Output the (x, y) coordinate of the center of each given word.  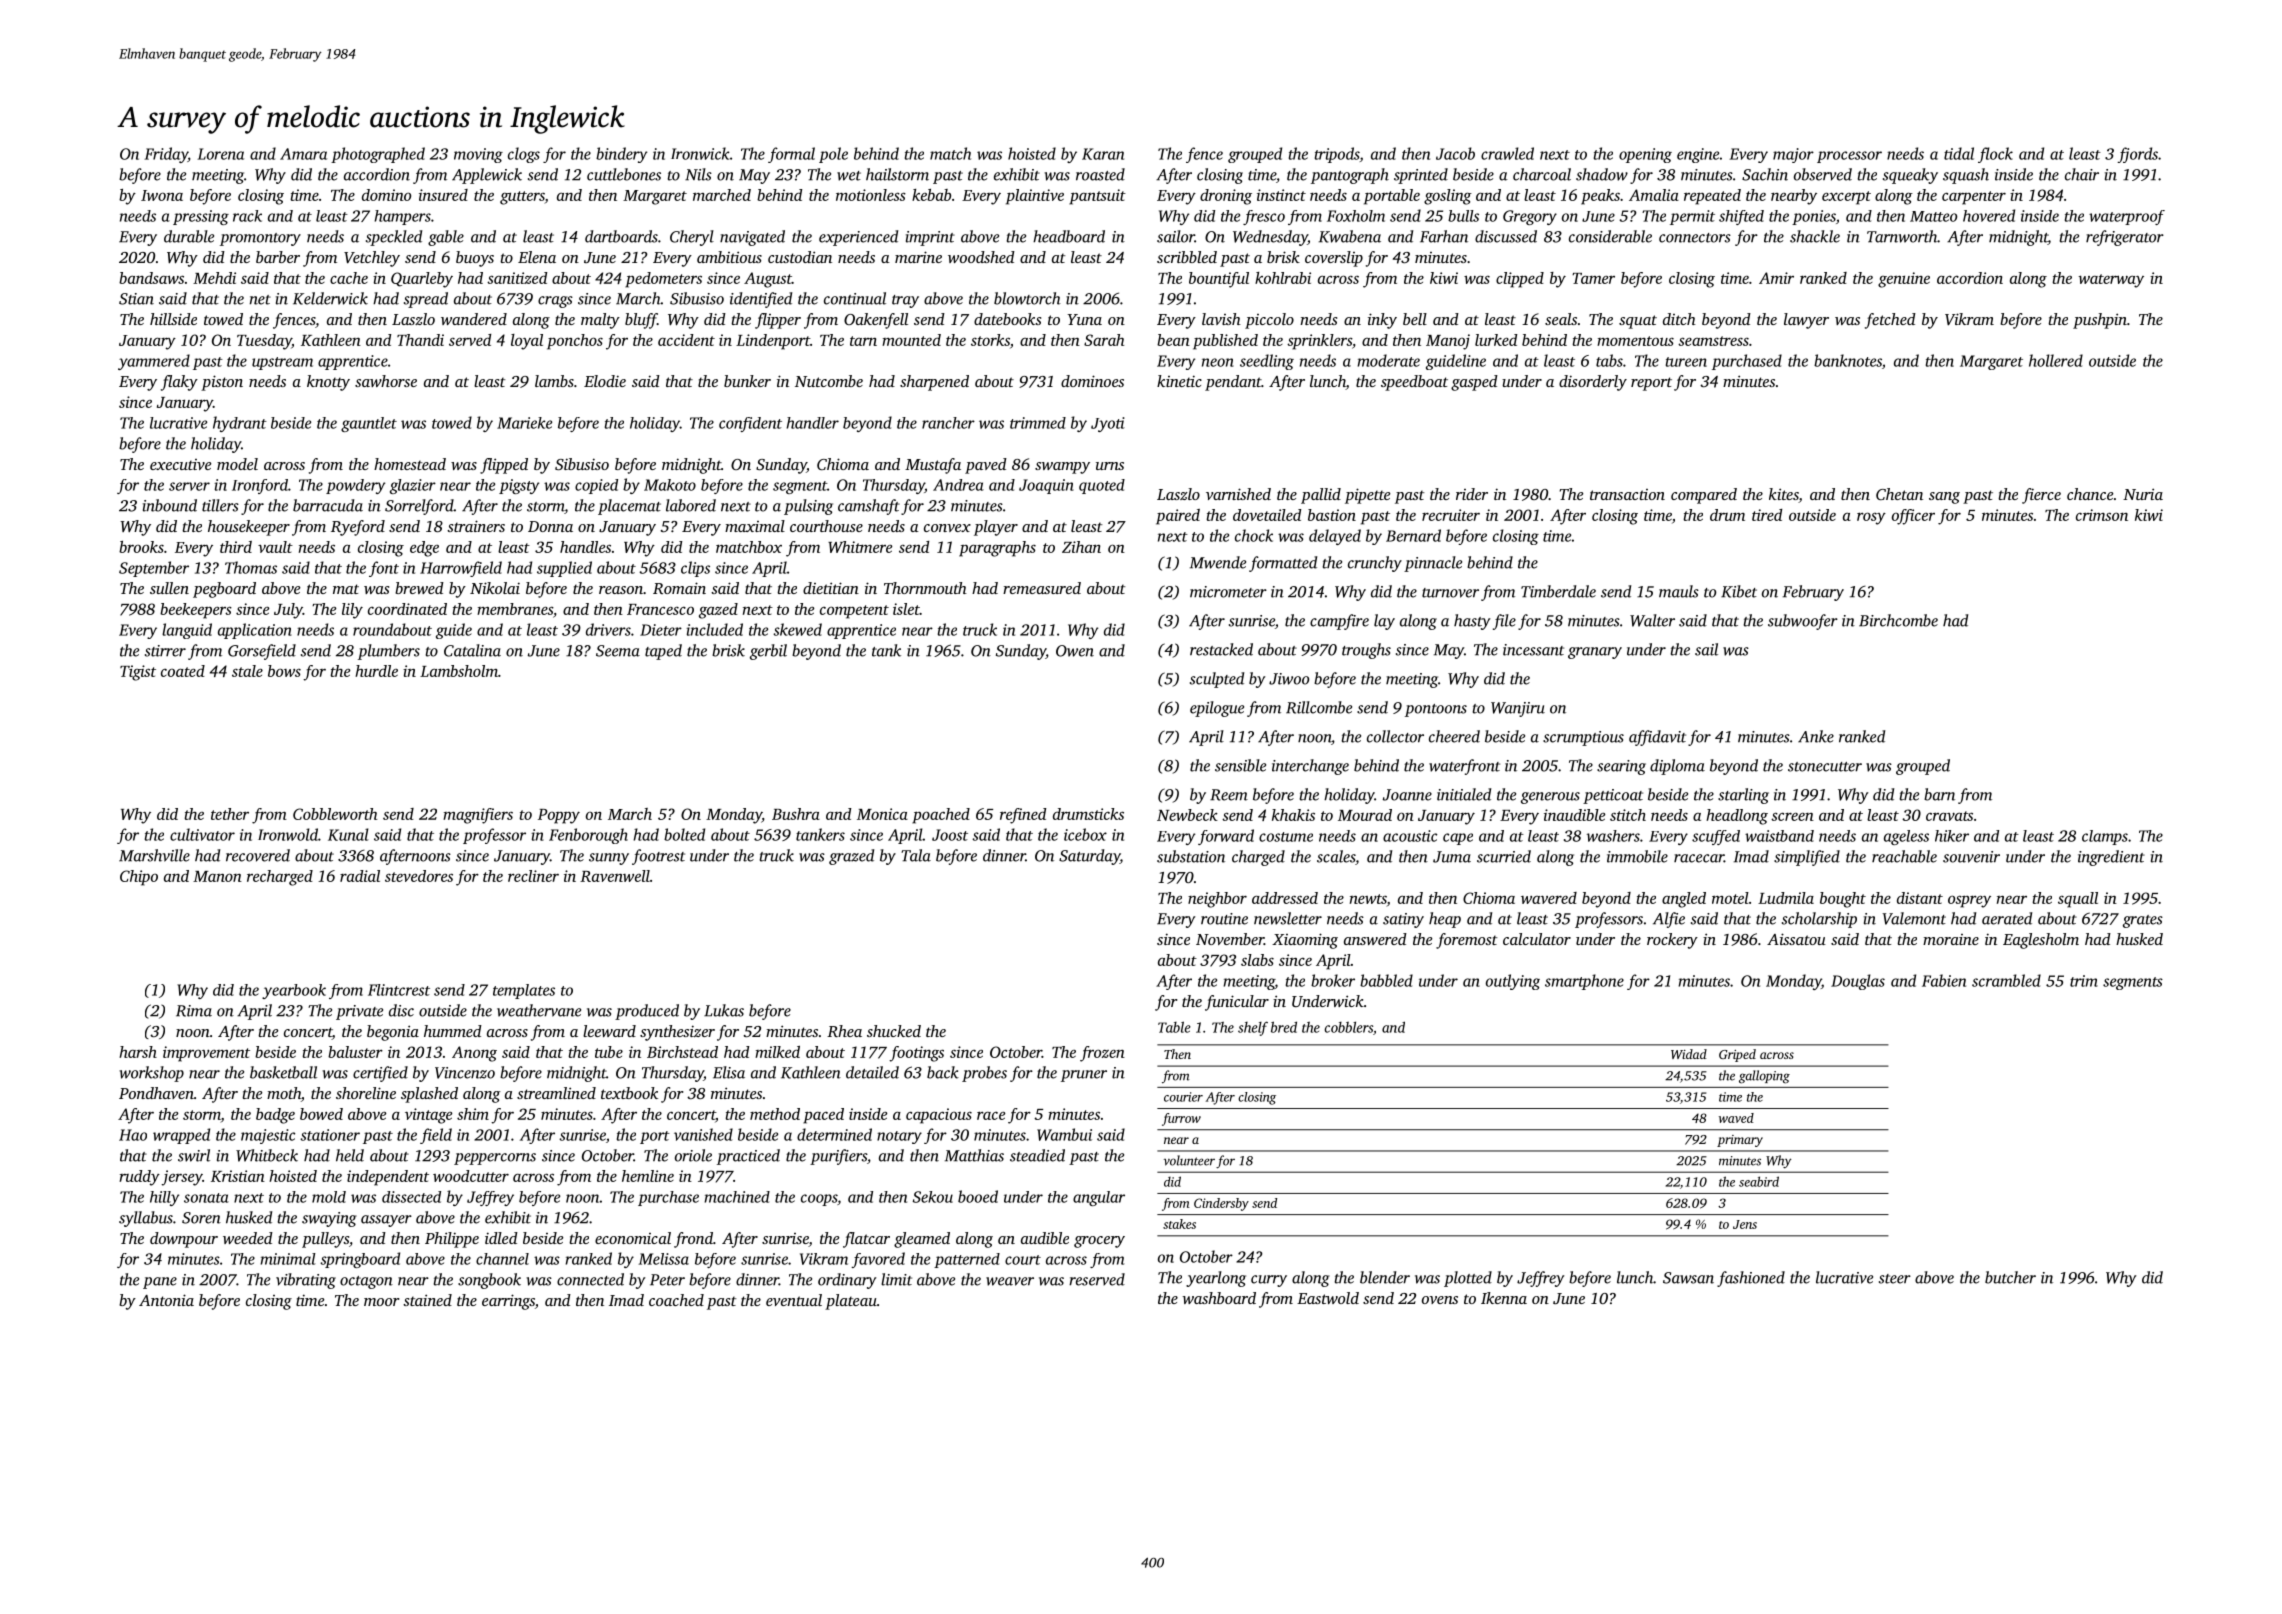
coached (676, 1300)
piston (222, 383)
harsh (138, 1052)
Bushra (796, 814)
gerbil (768, 652)
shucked (894, 1031)
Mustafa (933, 466)
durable (189, 236)
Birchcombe (1898, 620)
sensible (1240, 765)
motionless (871, 195)
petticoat (1613, 796)
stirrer (165, 651)
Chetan (1899, 494)
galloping (1764, 1077)
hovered (1989, 215)
